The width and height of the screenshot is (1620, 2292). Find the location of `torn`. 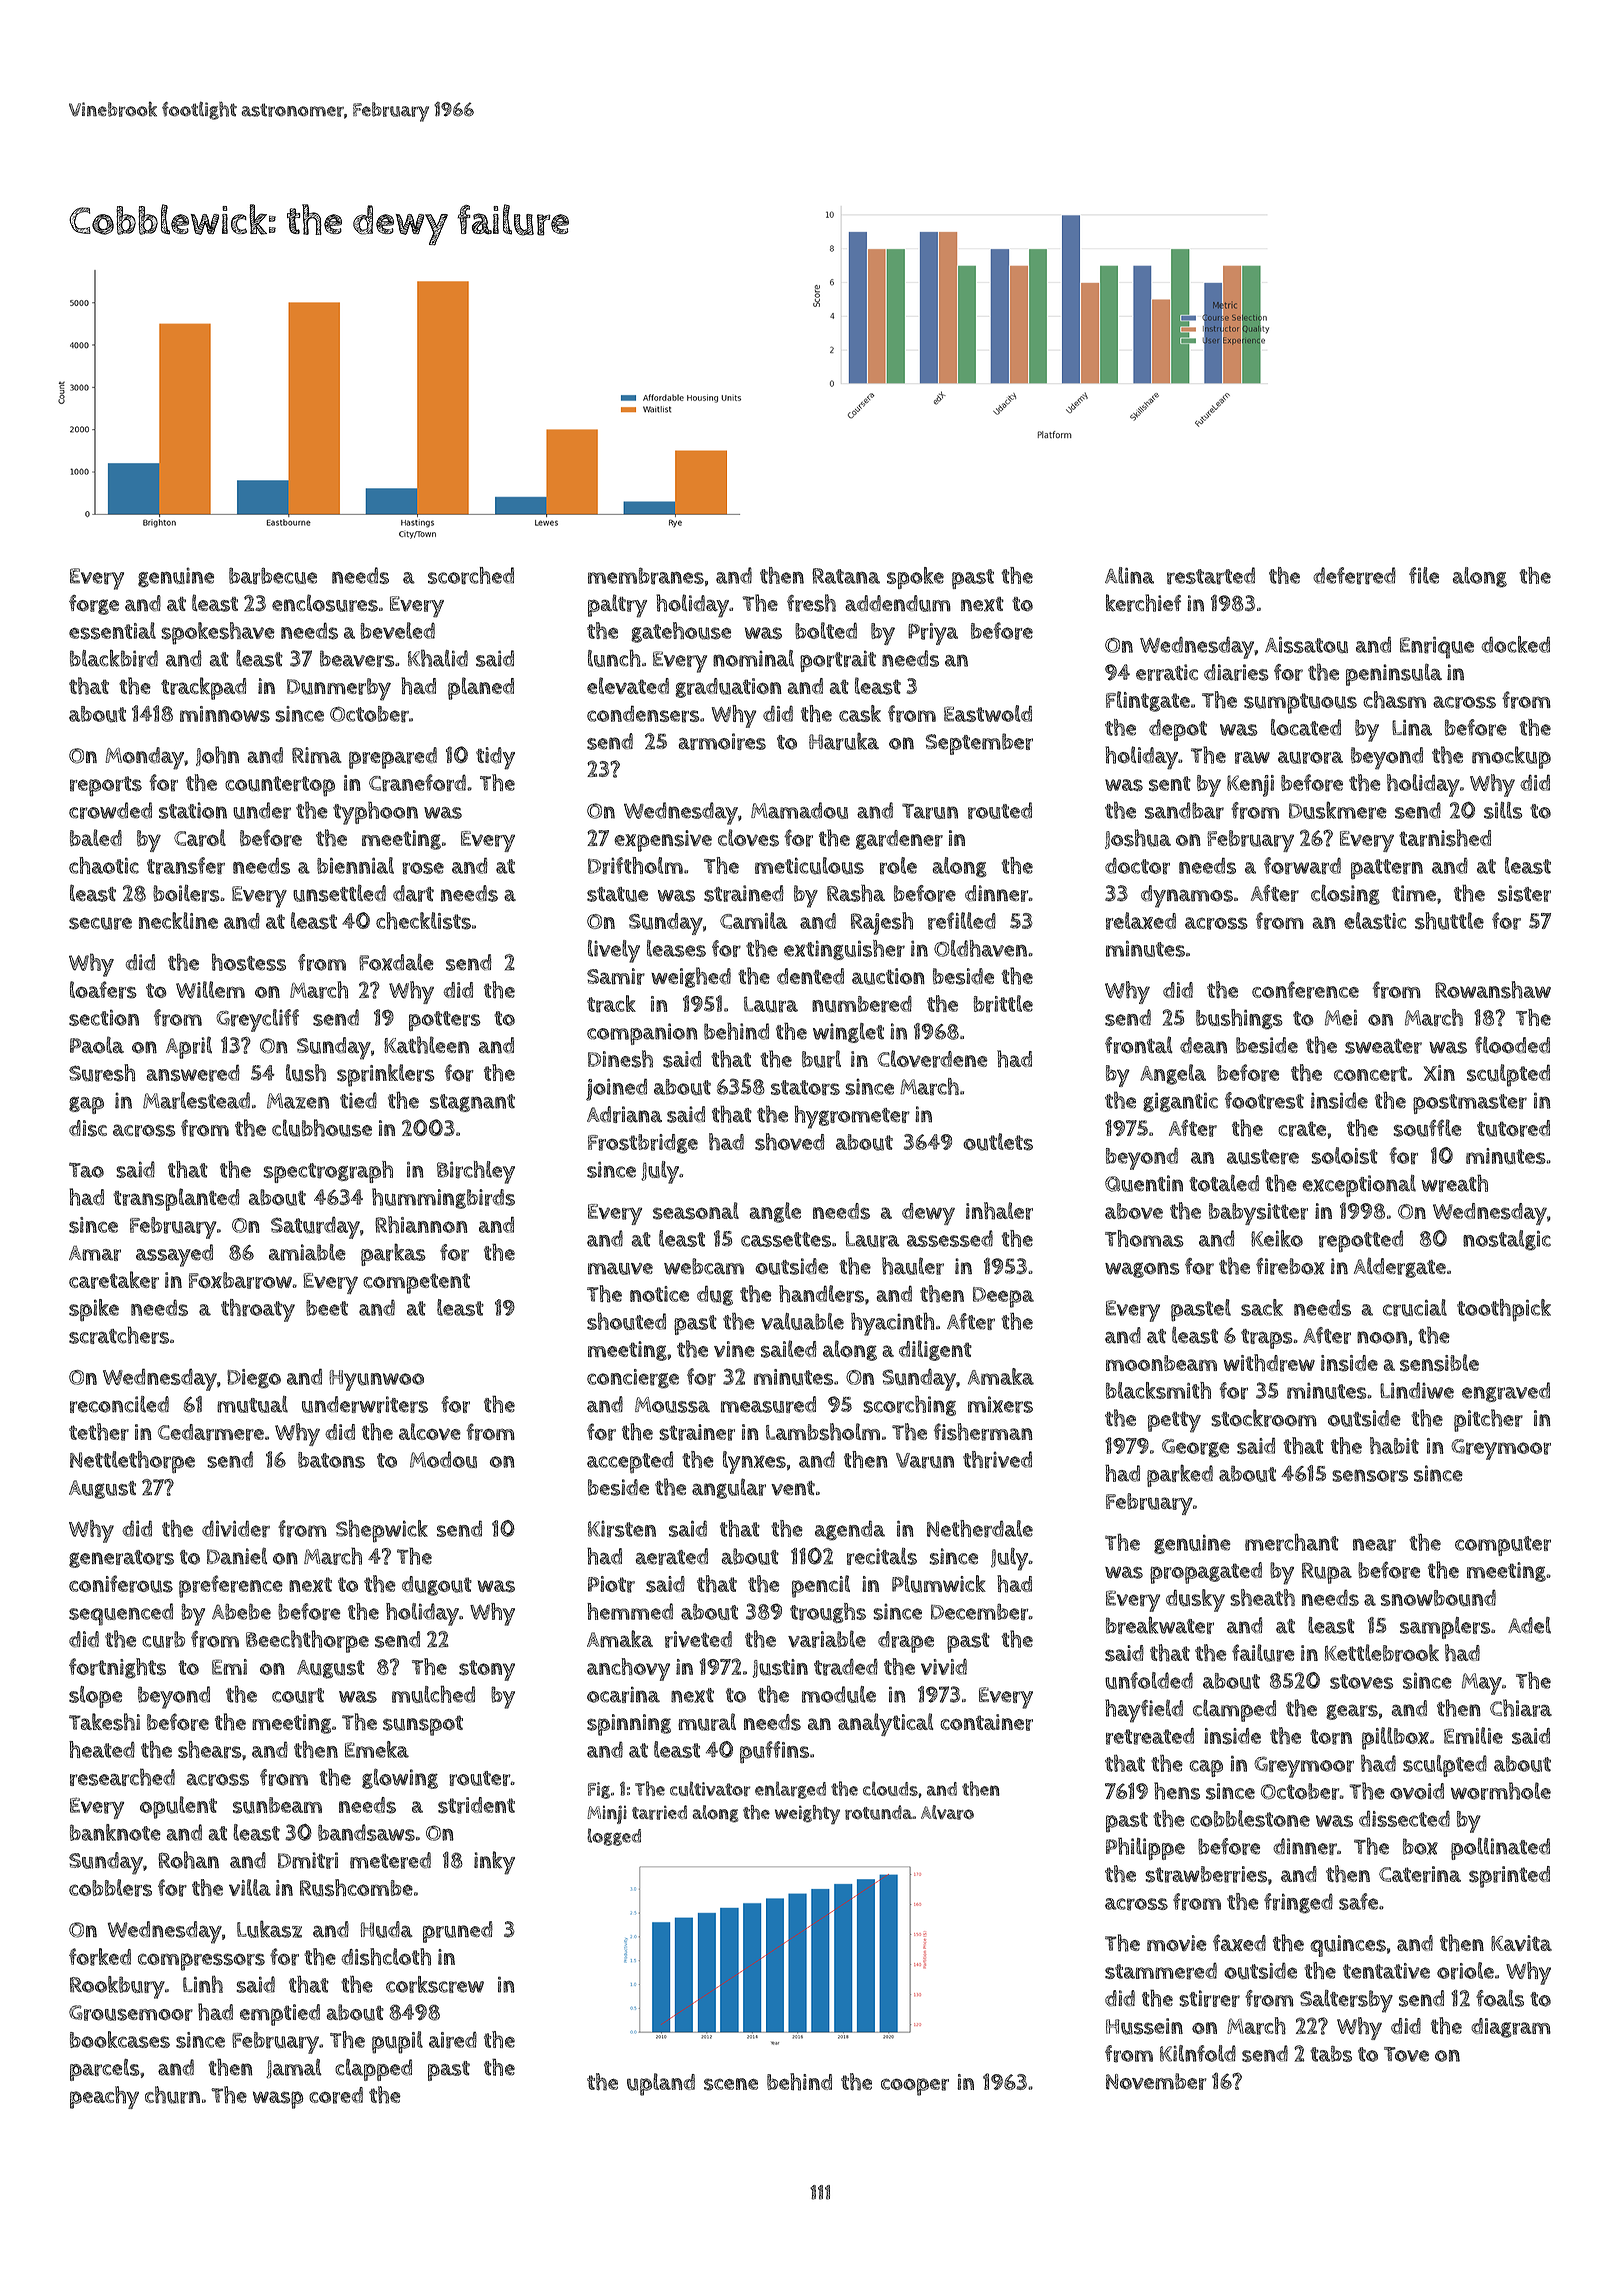

torn is located at coordinates (1331, 1737).
